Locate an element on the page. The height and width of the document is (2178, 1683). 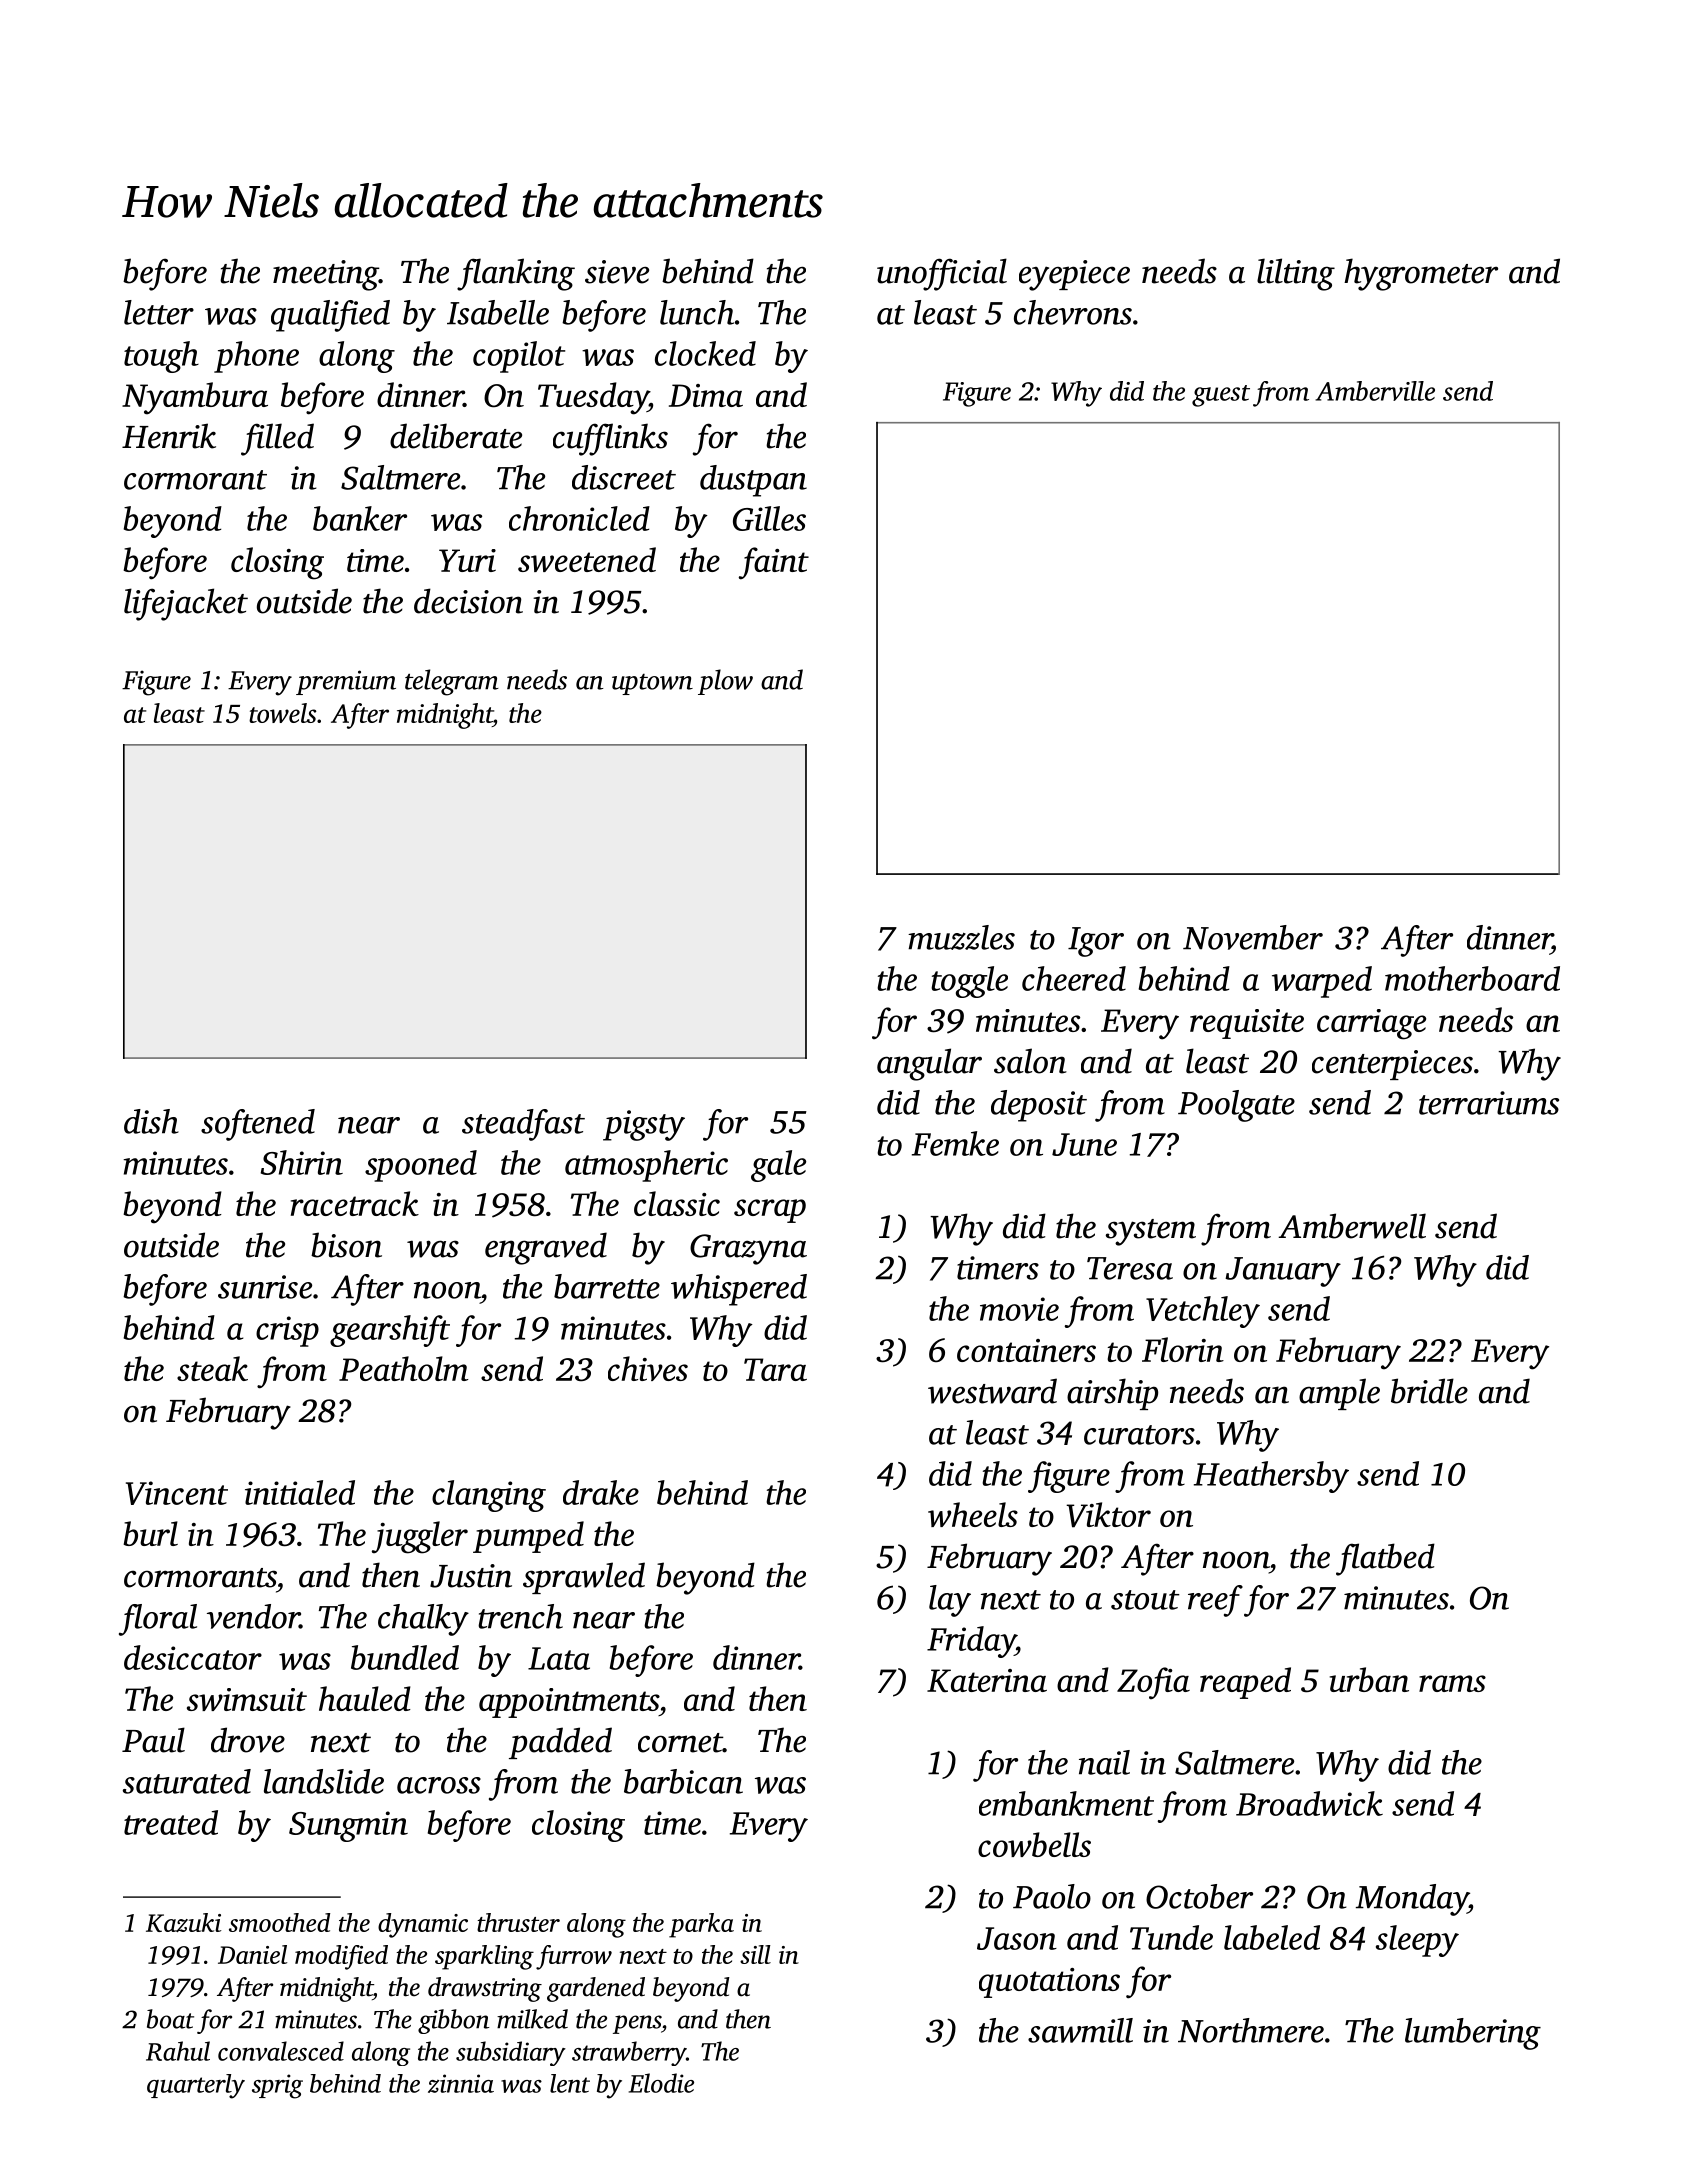
November is located at coordinates (1253, 937).
